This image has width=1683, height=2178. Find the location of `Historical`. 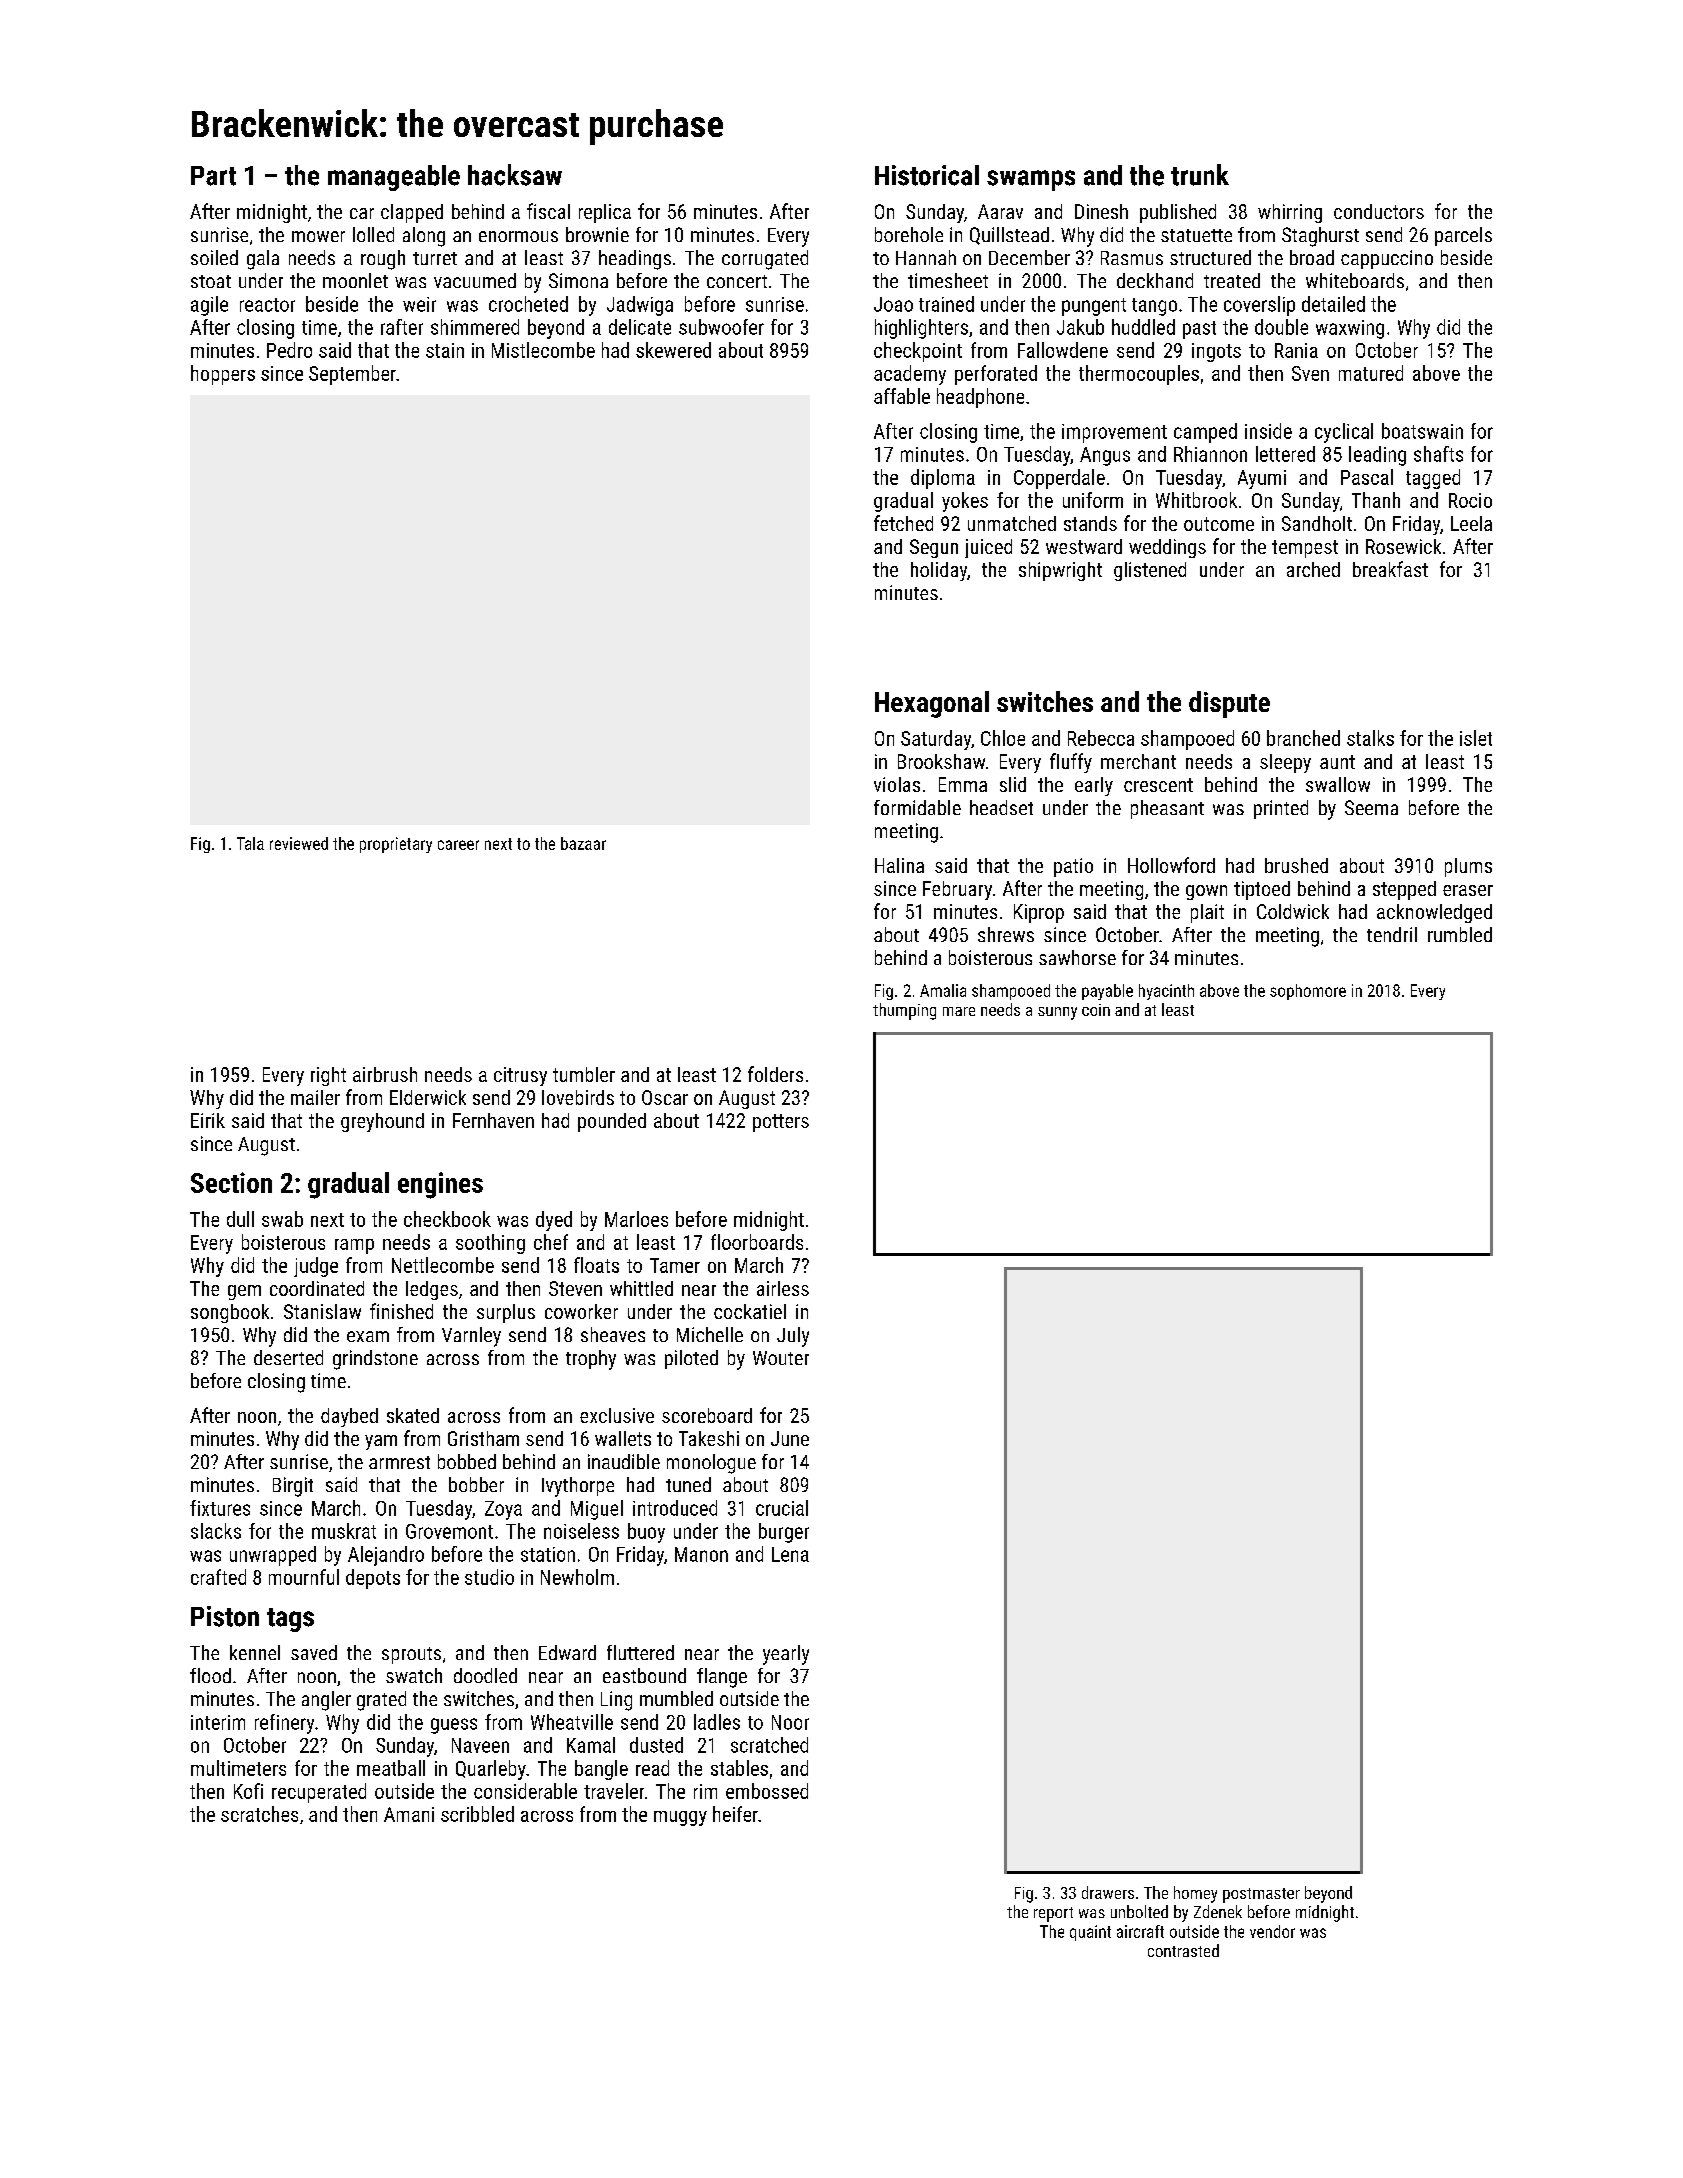

Historical is located at coordinates (927, 175).
